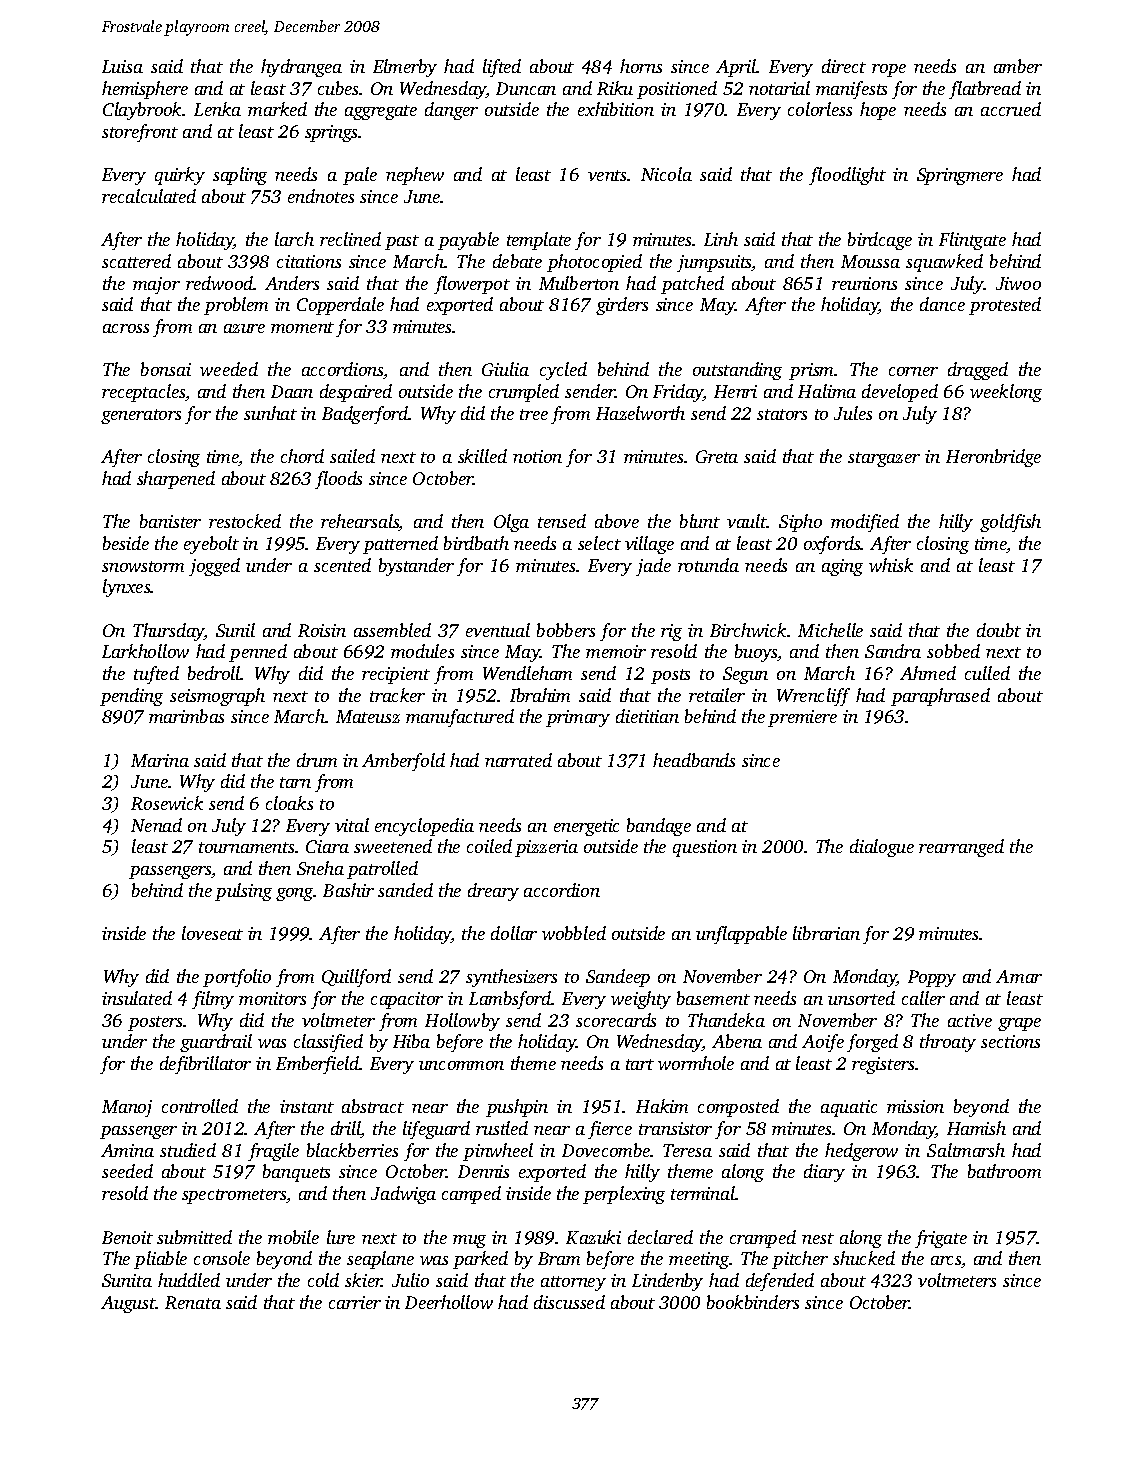 Image resolution: width=1144 pixels, height=1480 pixels. I want to click on Elmerby, so click(405, 68).
